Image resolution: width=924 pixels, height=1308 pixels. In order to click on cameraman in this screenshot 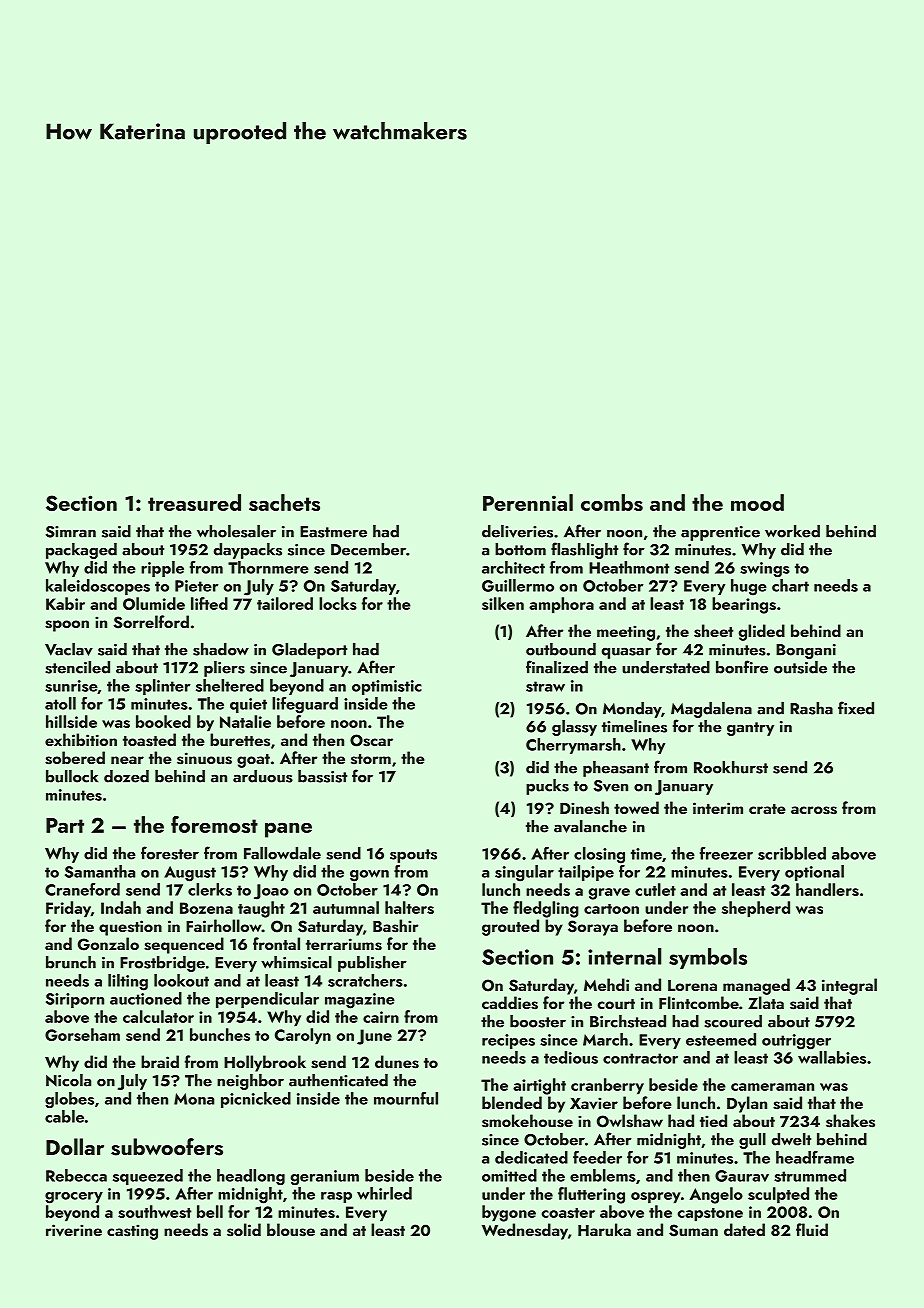, I will do `click(772, 1087)`.
